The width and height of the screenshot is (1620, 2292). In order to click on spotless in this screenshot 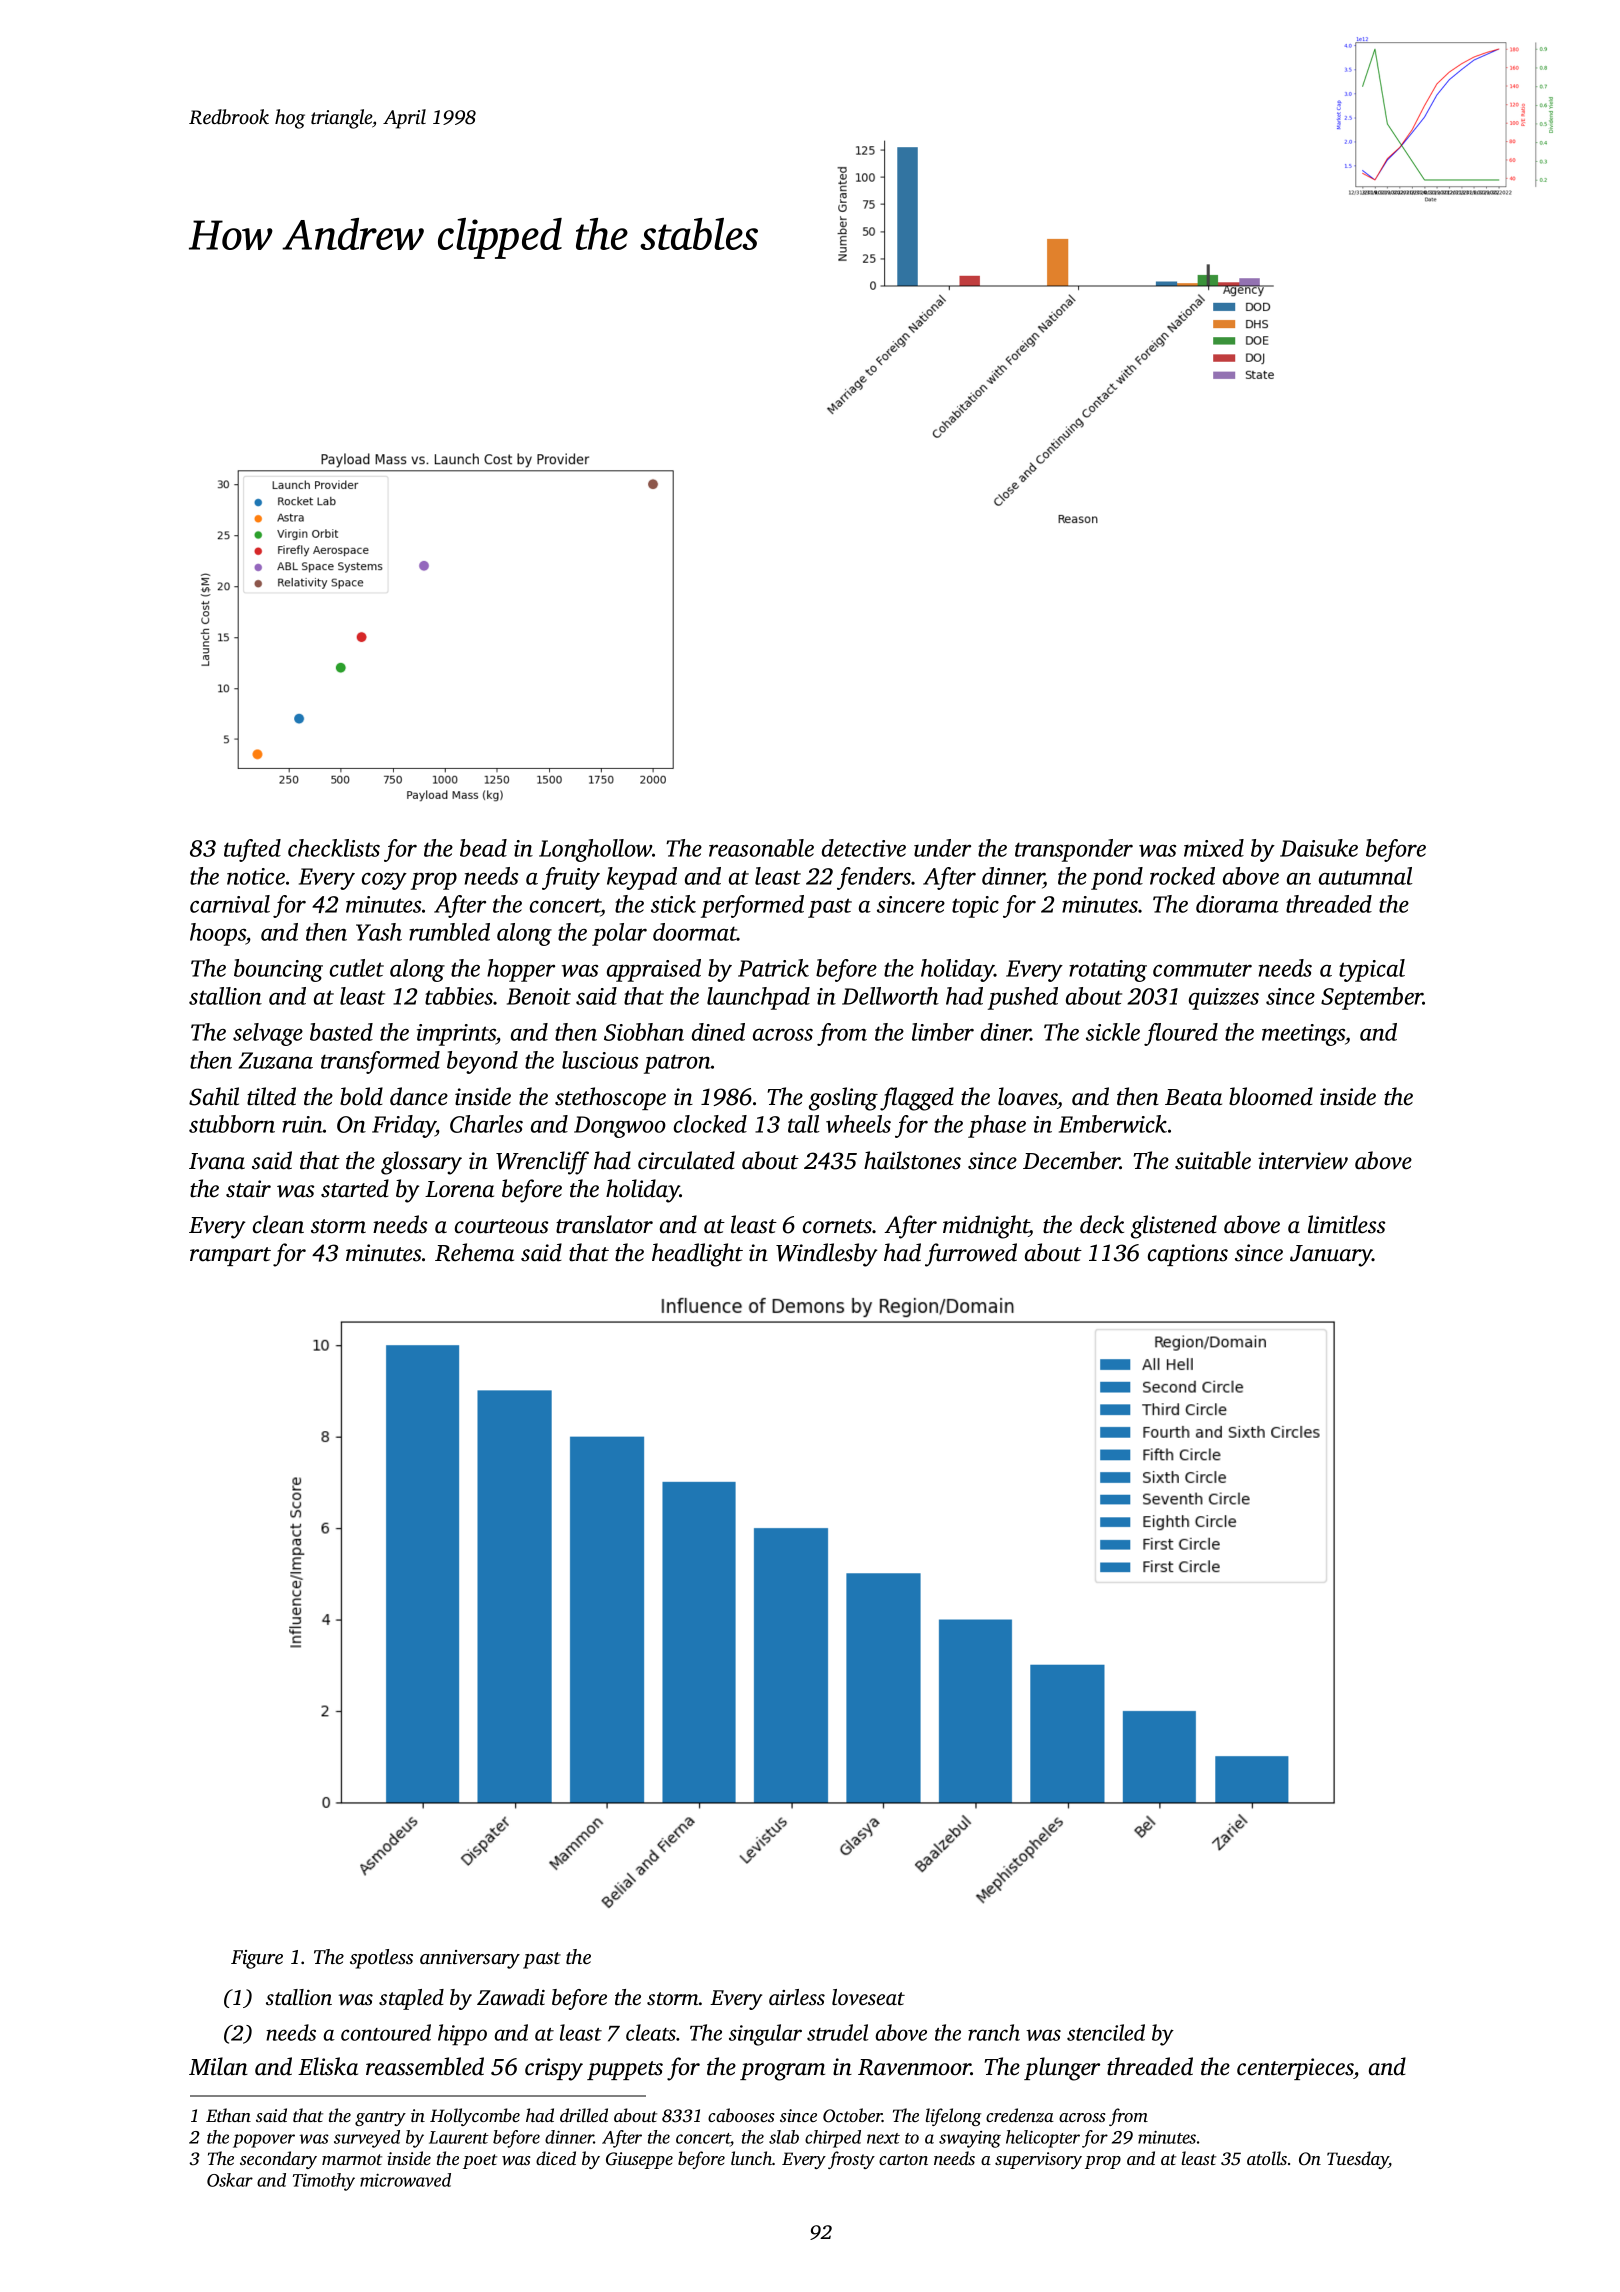, I will do `click(381, 1959)`.
